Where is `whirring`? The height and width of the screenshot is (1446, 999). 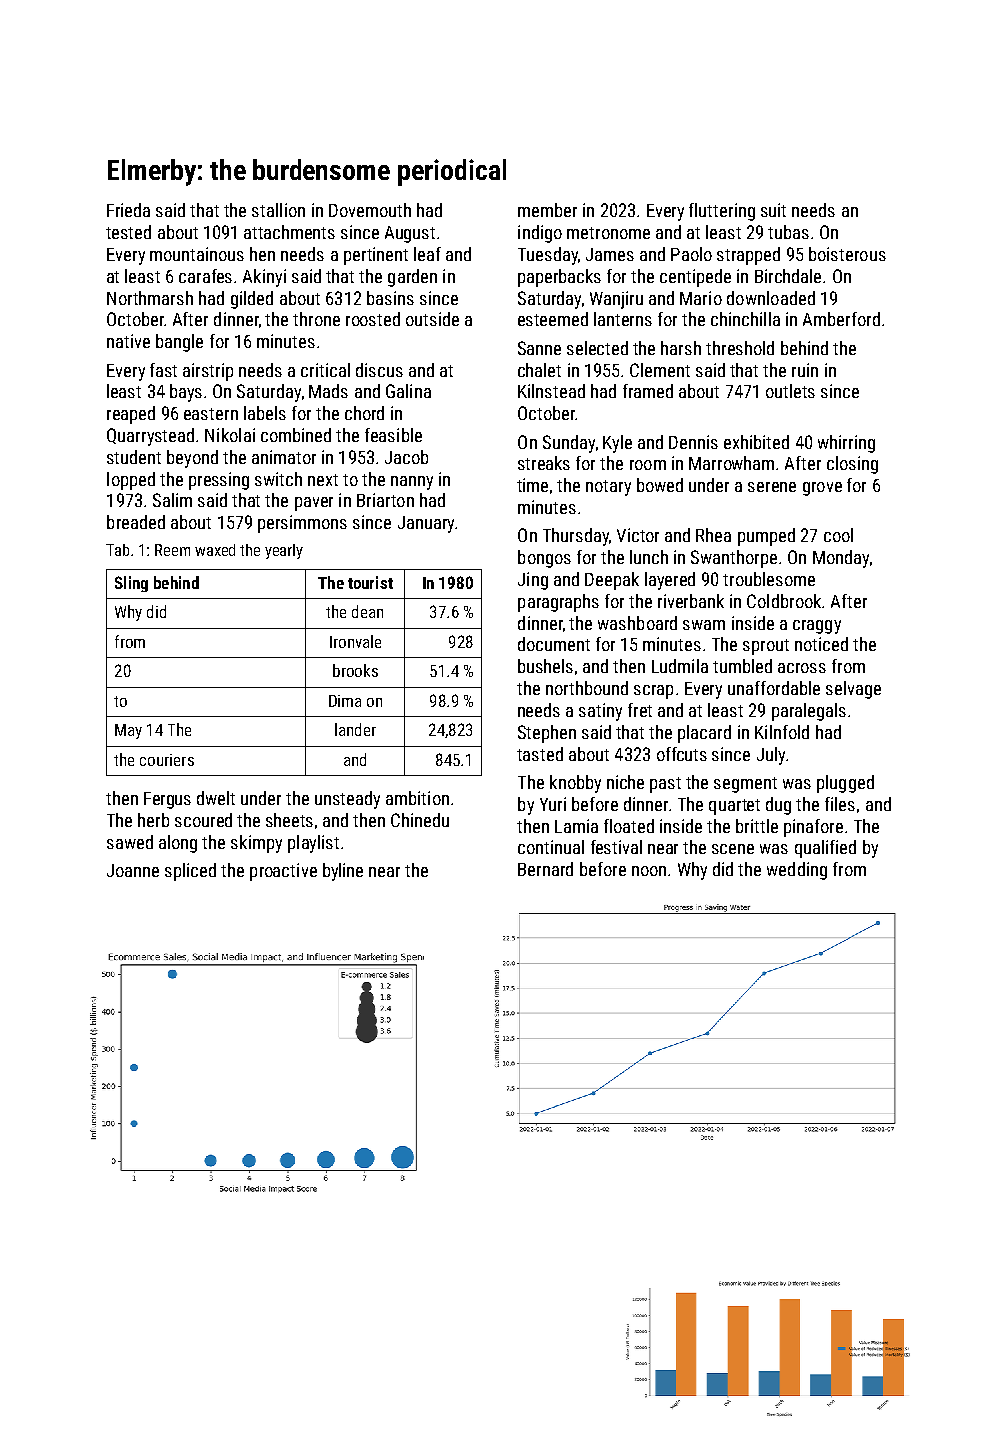 whirring is located at coordinates (846, 444).
